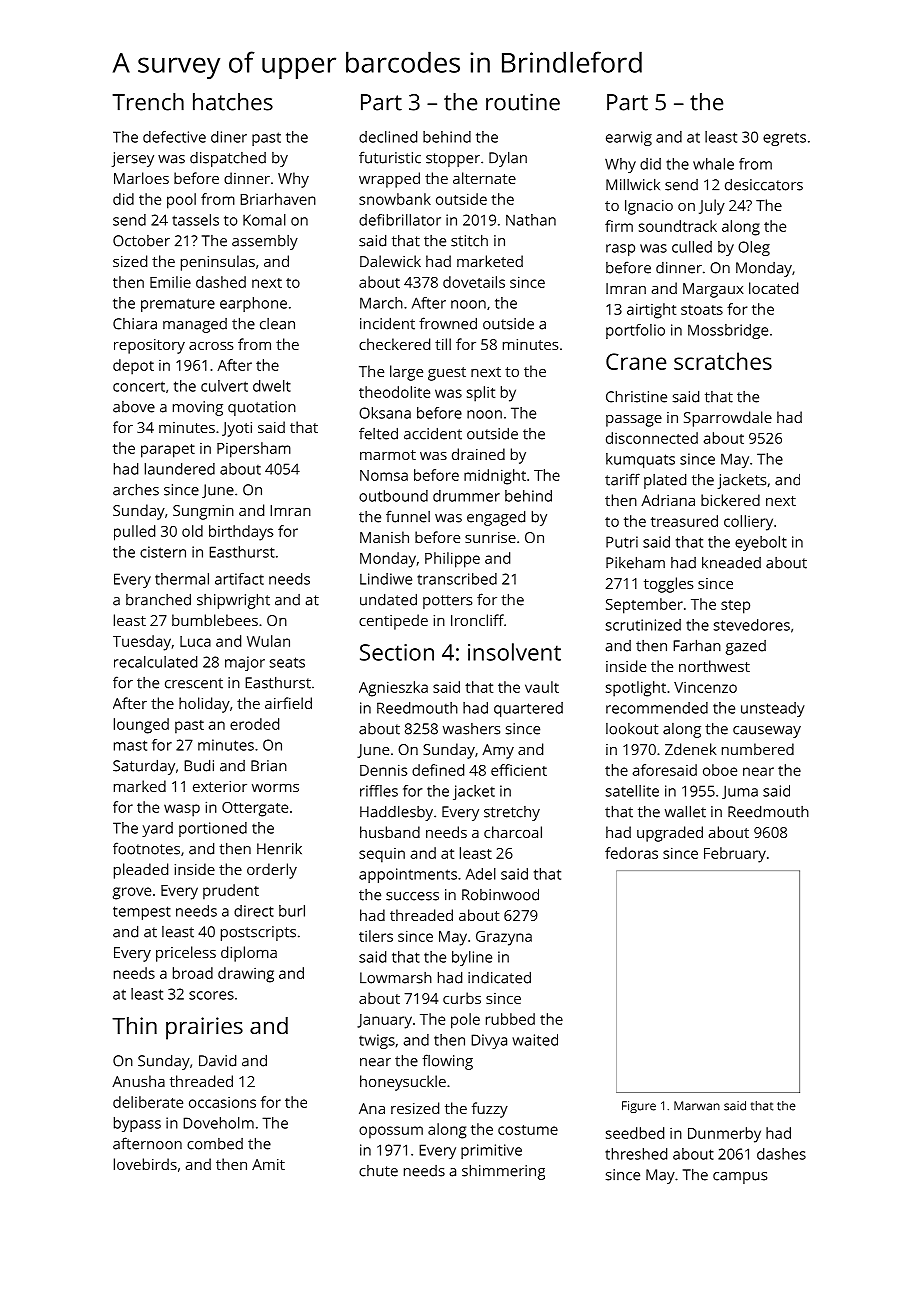 The width and height of the screenshot is (924, 1308). I want to click on Zdenek, so click(690, 749).
